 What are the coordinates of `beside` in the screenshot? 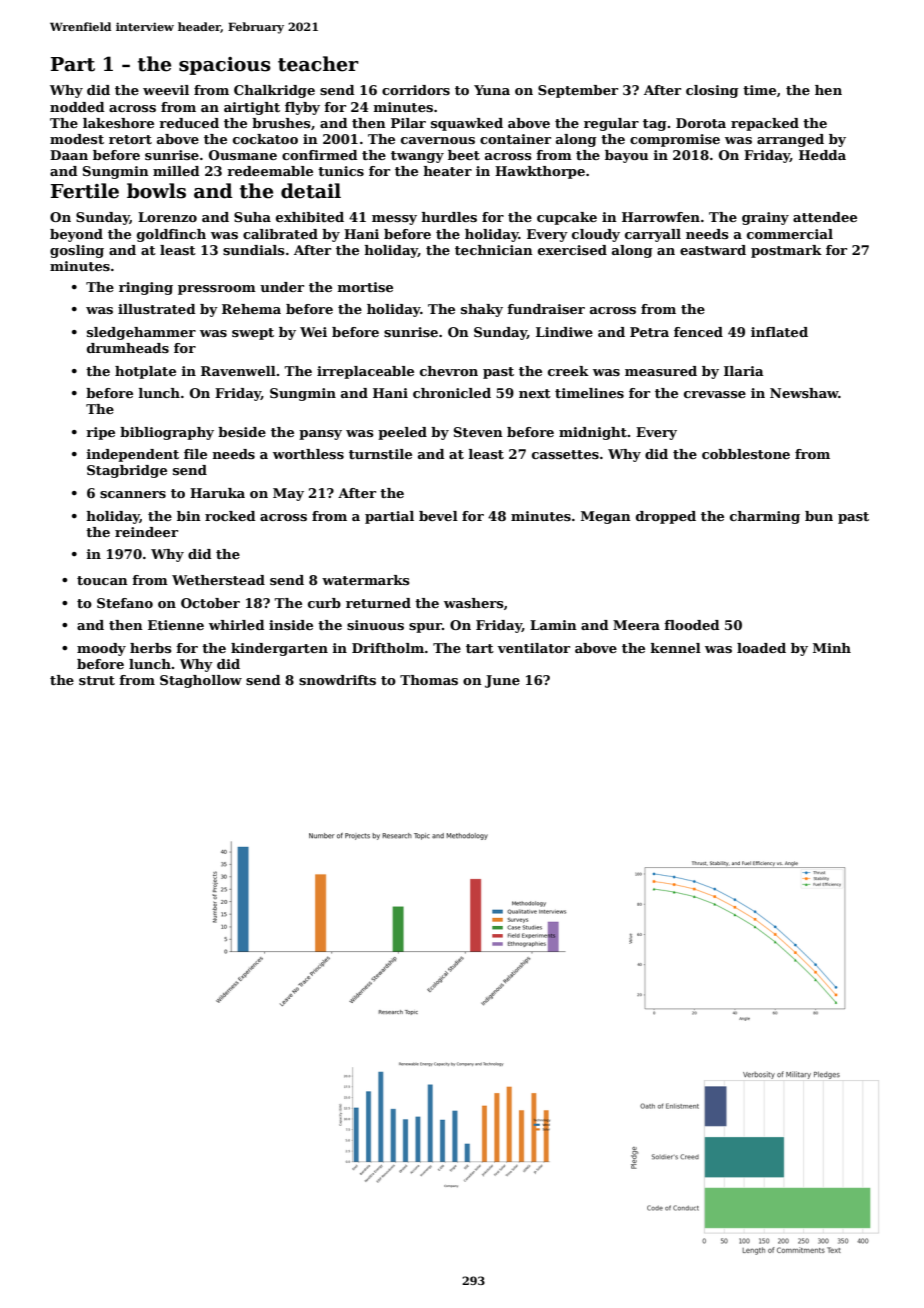 It's located at (242, 432).
